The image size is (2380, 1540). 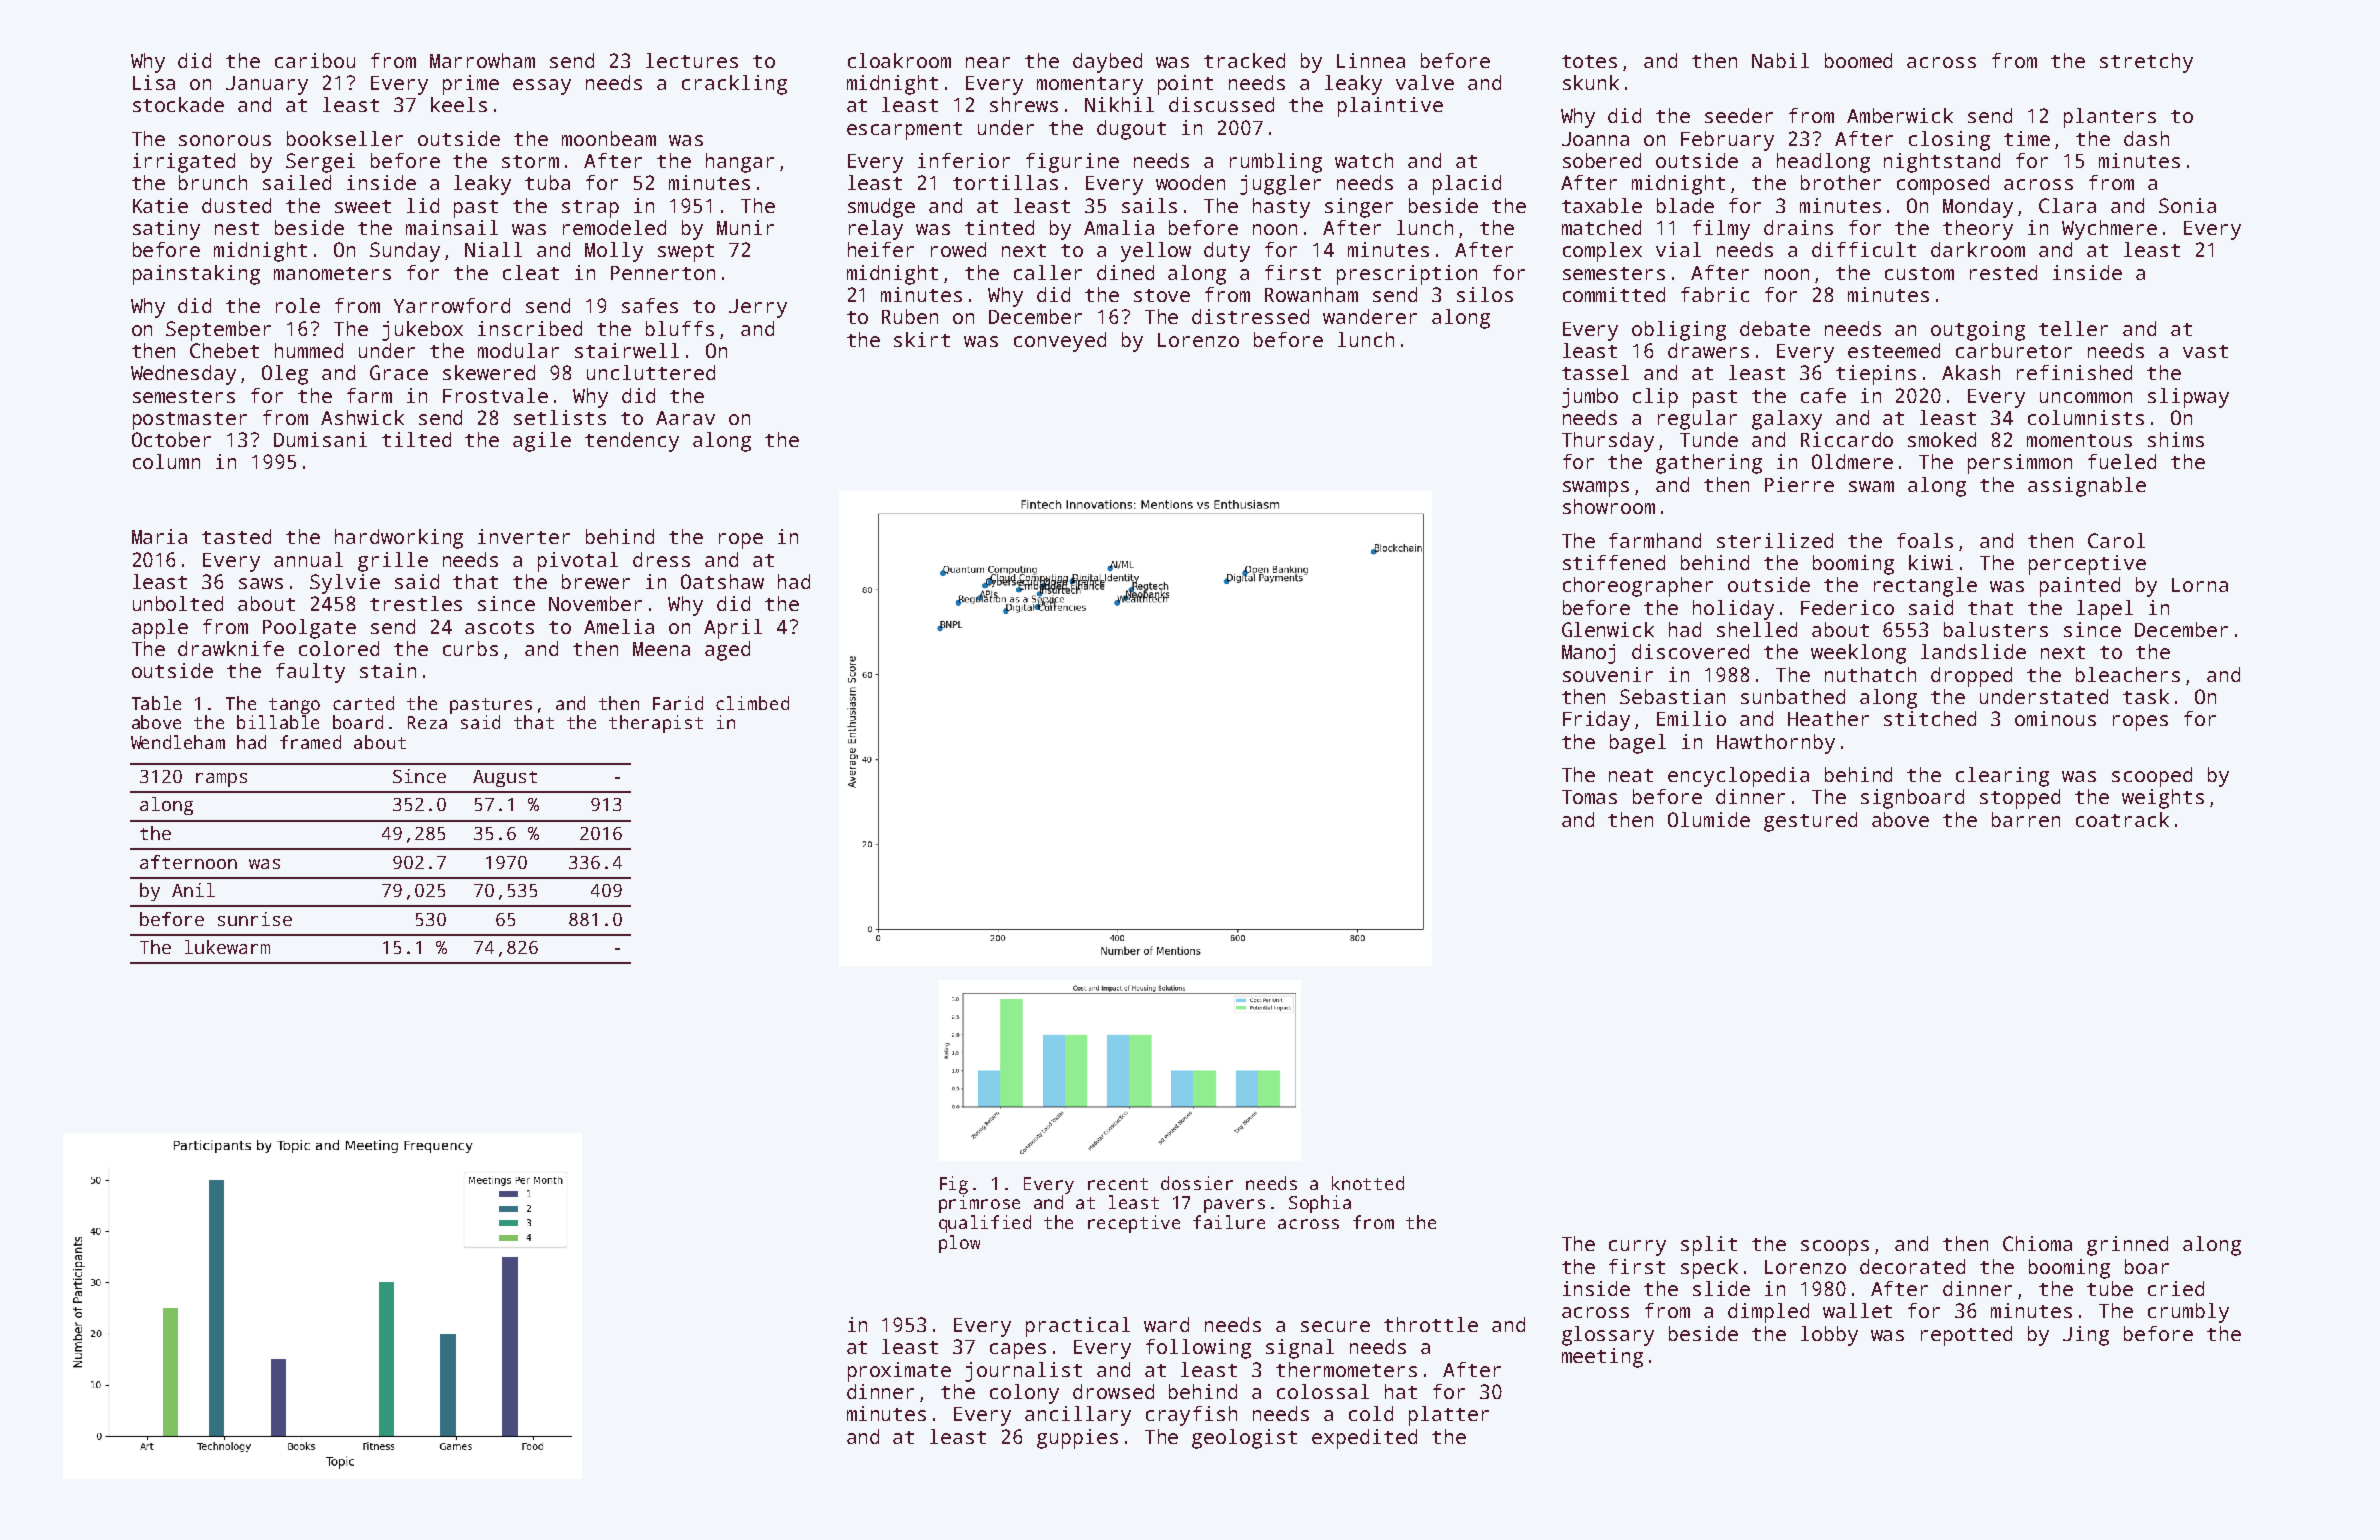 What do you see at coordinates (1197, 1183) in the page?
I see `dossier` at bounding box center [1197, 1183].
